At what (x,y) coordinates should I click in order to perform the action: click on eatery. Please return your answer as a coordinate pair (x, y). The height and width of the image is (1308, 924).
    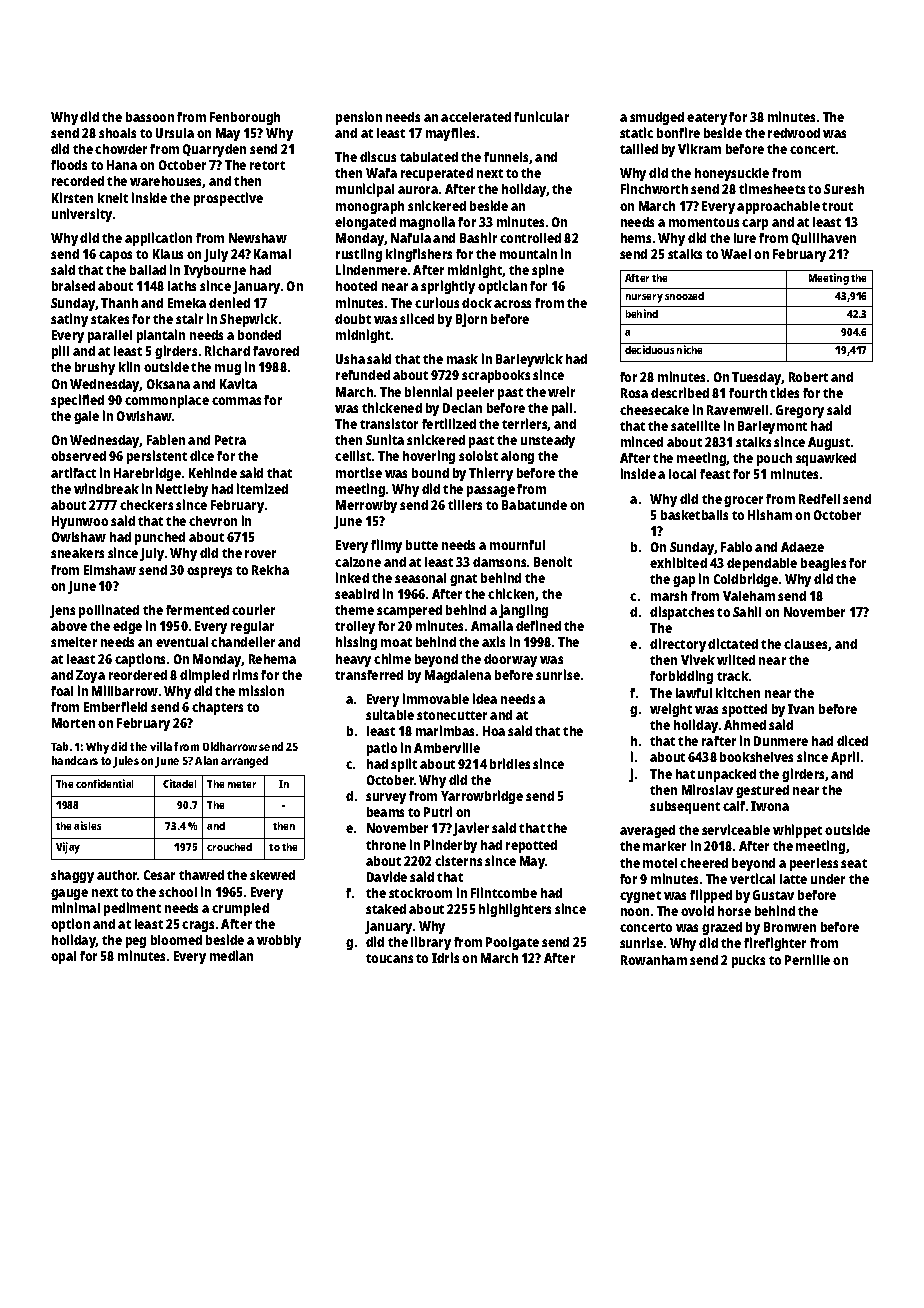
    Looking at the image, I should click on (707, 119).
